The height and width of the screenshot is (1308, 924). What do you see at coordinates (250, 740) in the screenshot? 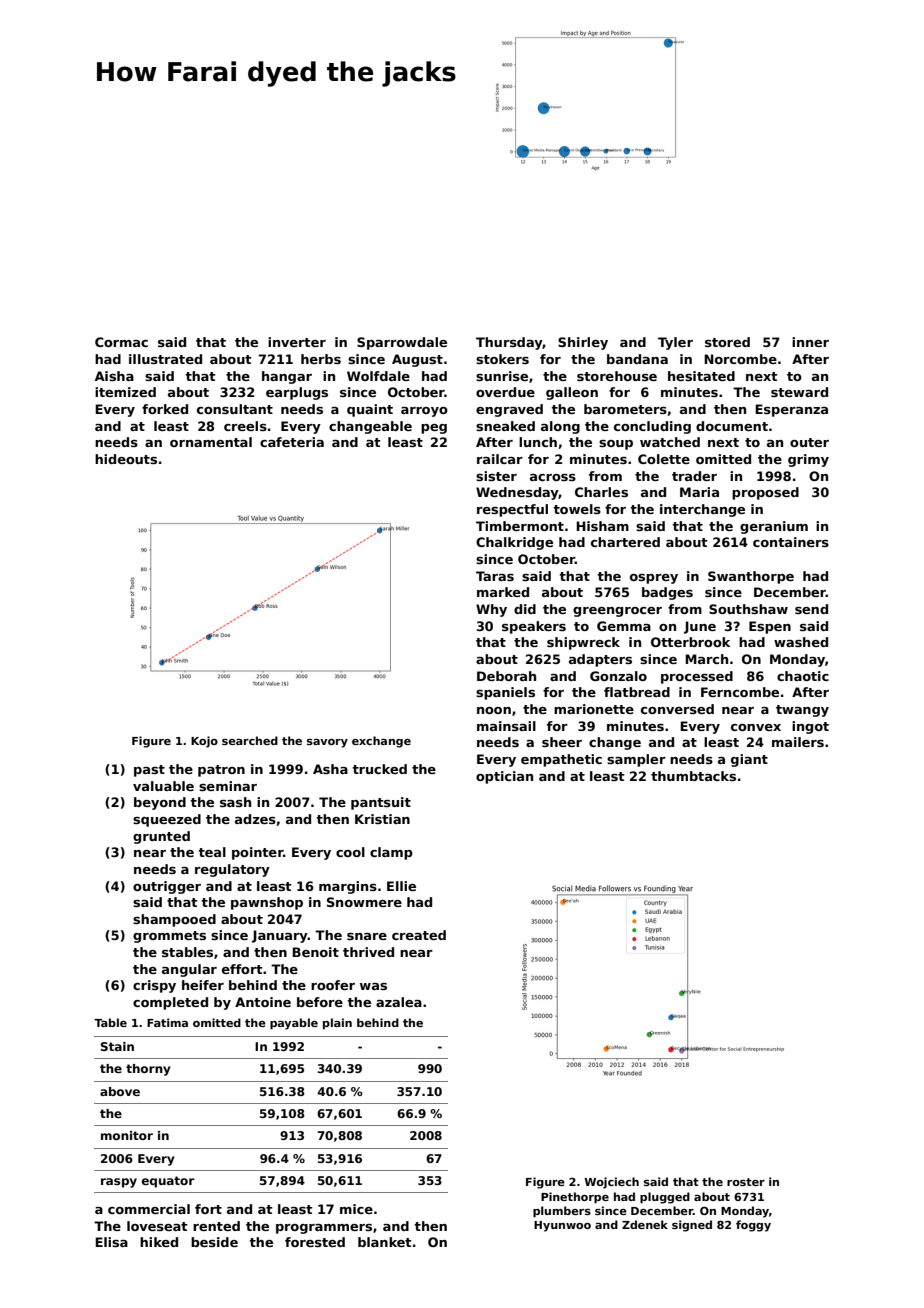
I see `searched` at bounding box center [250, 740].
